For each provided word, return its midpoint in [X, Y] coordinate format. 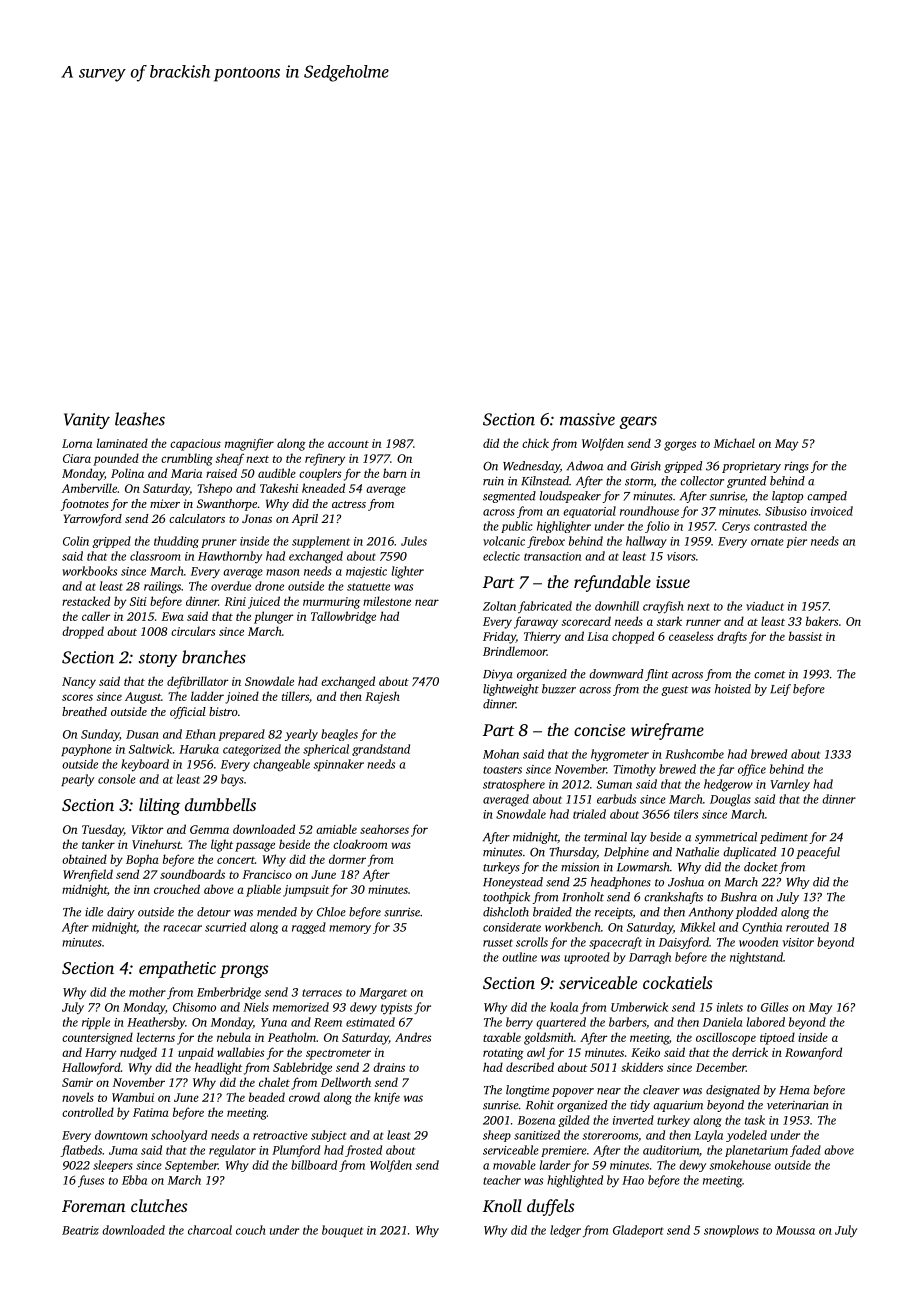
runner [703, 622]
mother [147, 992]
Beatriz [80, 1230]
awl [536, 1052]
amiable [336, 829]
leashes [140, 419]
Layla [709, 1136]
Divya [498, 675]
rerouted [807, 927]
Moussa [795, 1230]
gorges [680, 446]
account [348, 444]
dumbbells [220, 804]
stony [158, 660]
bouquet [342, 1231]
